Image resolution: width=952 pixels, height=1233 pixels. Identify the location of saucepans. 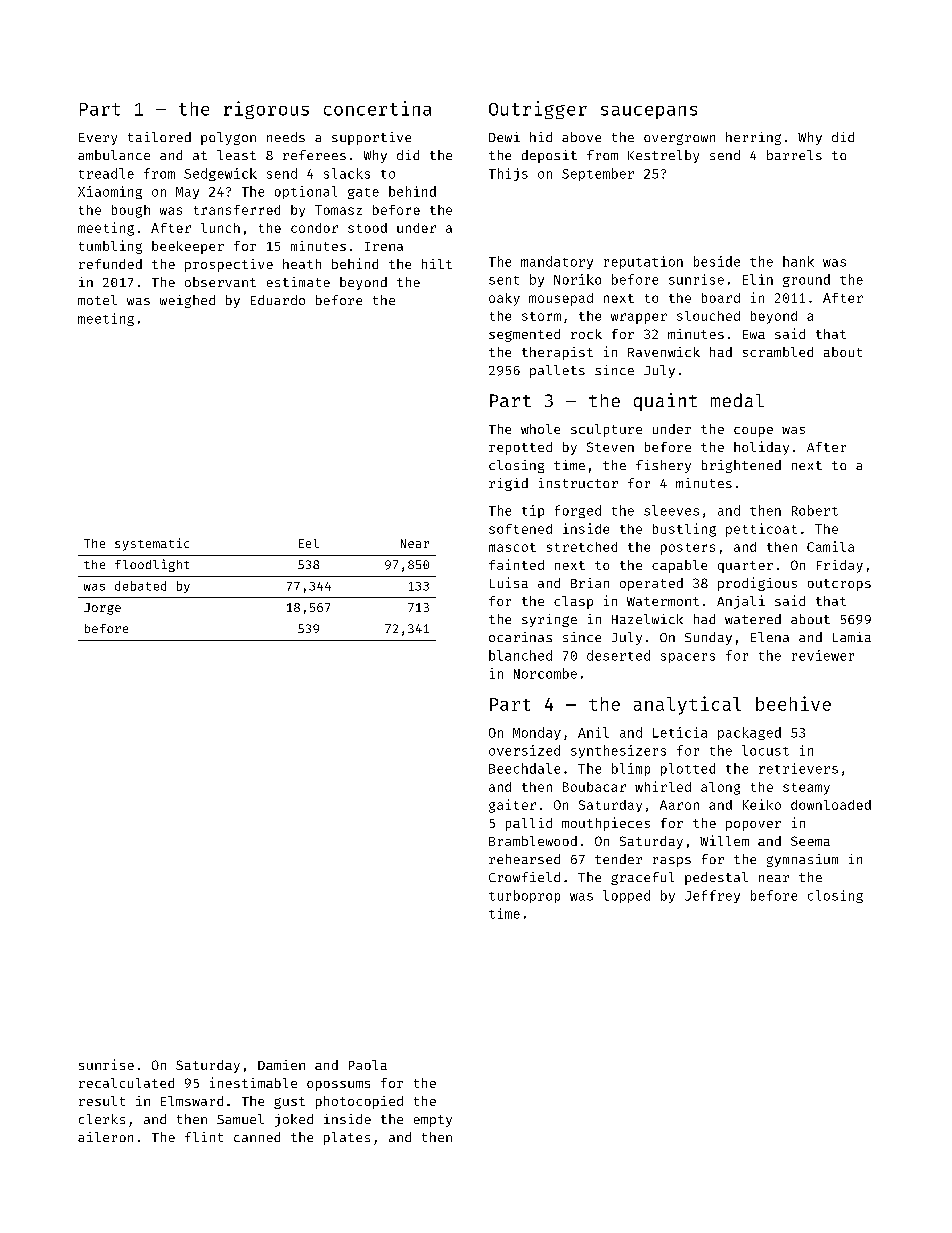
(649, 112).
